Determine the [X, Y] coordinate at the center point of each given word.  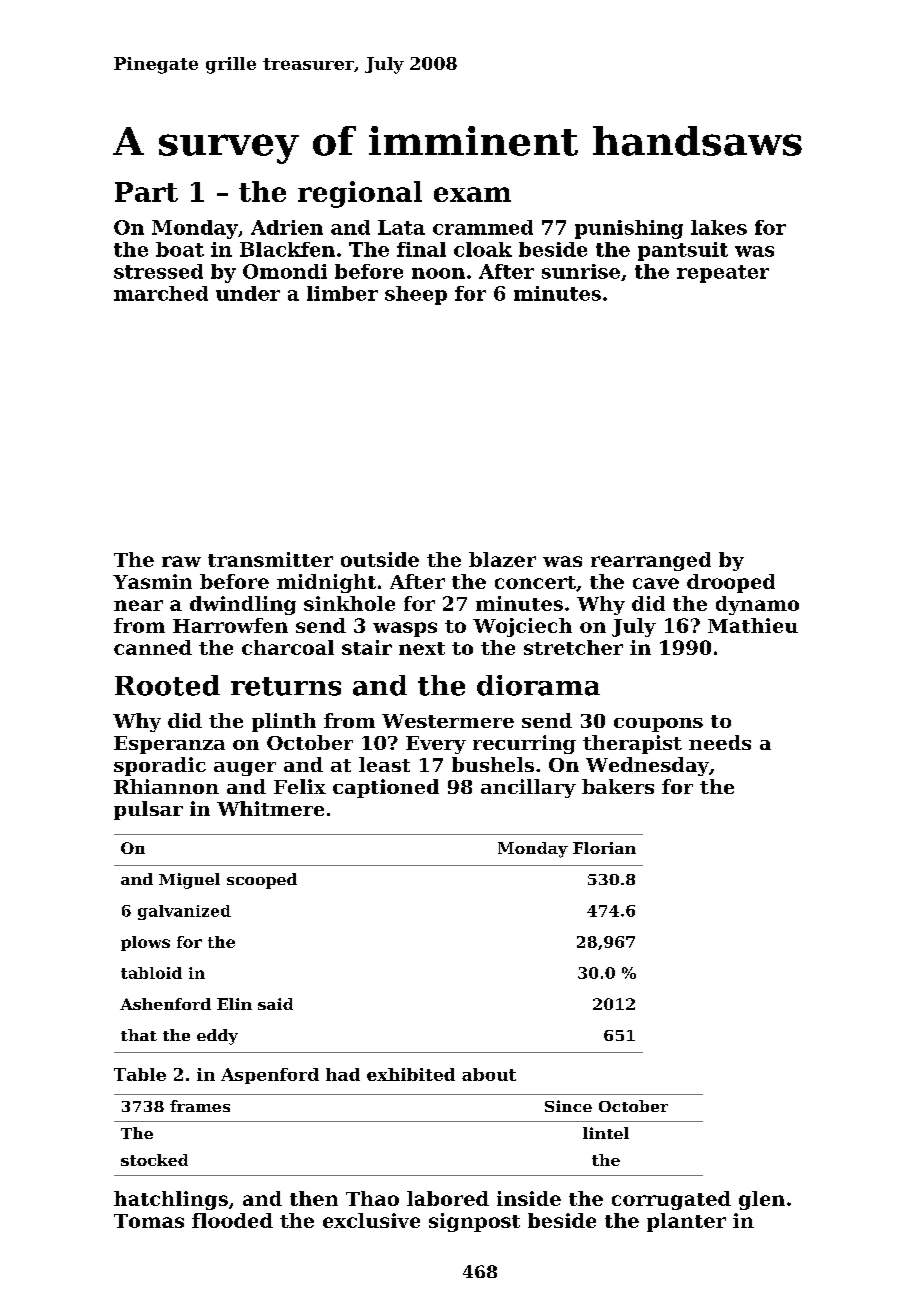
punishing [629, 229]
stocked [154, 1160]
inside [529, 1198]
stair [367, 647]
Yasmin [152, 581]
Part [146, 192]
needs [720, 742]
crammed [483, 227]
